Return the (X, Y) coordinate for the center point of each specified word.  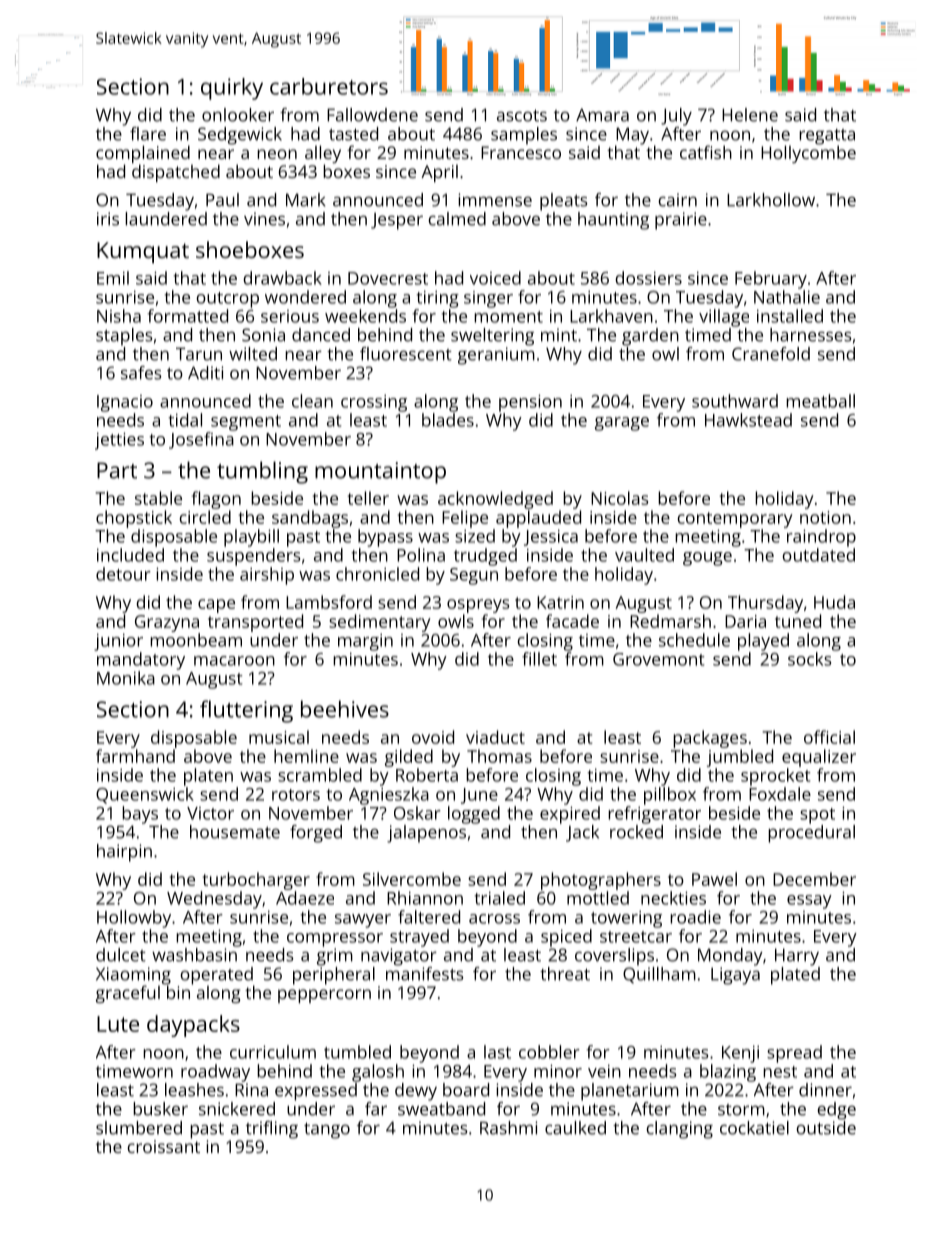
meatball (820, 401)
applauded (538, 519)
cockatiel (754, 1128)
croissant (163, 1146)
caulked (575, 1128)
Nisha (119, 316)
